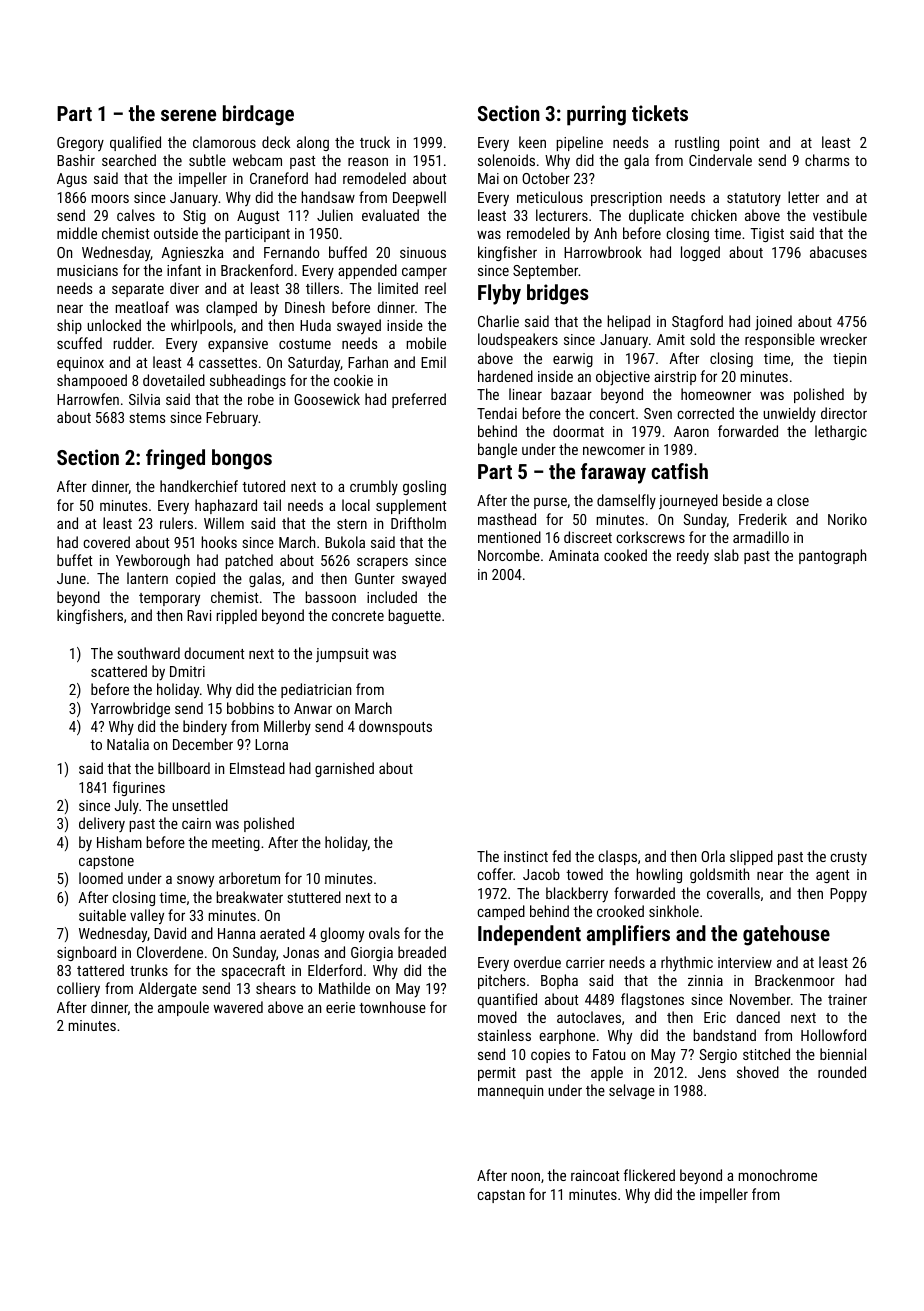 The image size is (924, 1311). I want to click on instinct, so click(526, 856).
